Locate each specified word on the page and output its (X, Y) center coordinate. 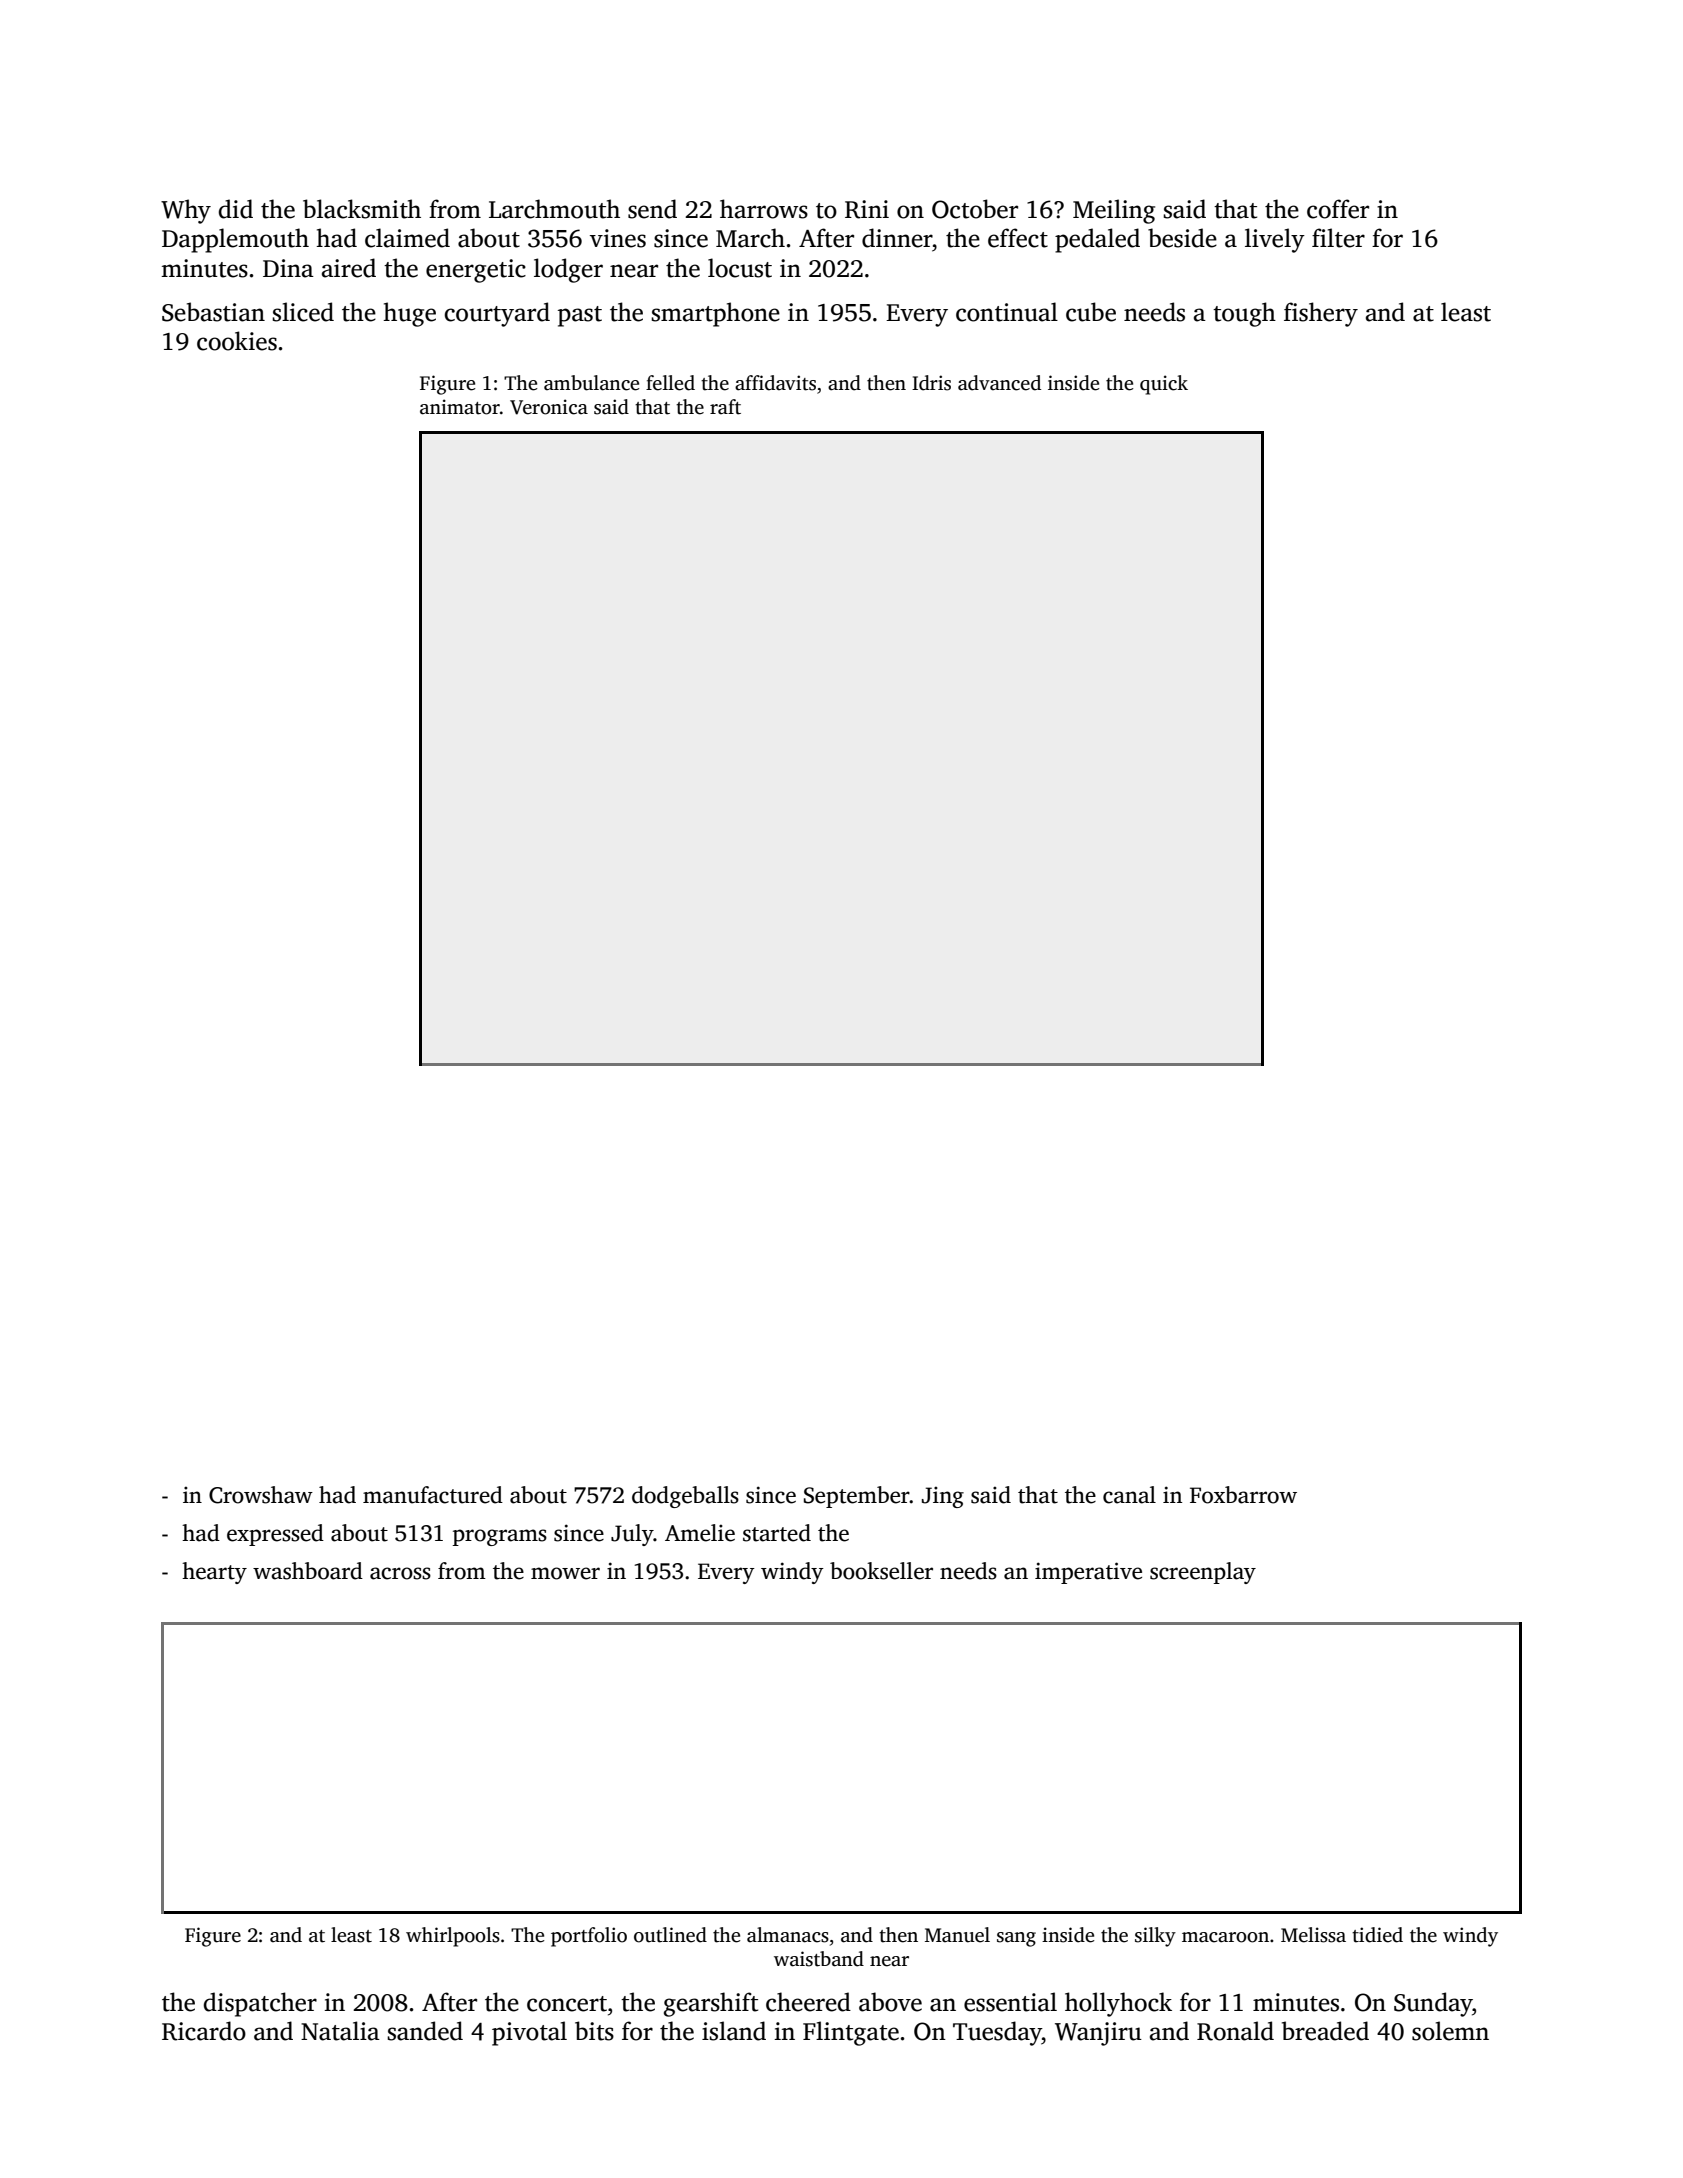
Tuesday (997, 2033)
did (236, 209)
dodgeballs (685, 1497)
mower (565, 1573)
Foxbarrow (1243, 1495)
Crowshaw (261, 1495)
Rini (867, 209)
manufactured (433, 1495)
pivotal (529, 2033)
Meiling (1114, 211)
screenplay (1203, 1573)
